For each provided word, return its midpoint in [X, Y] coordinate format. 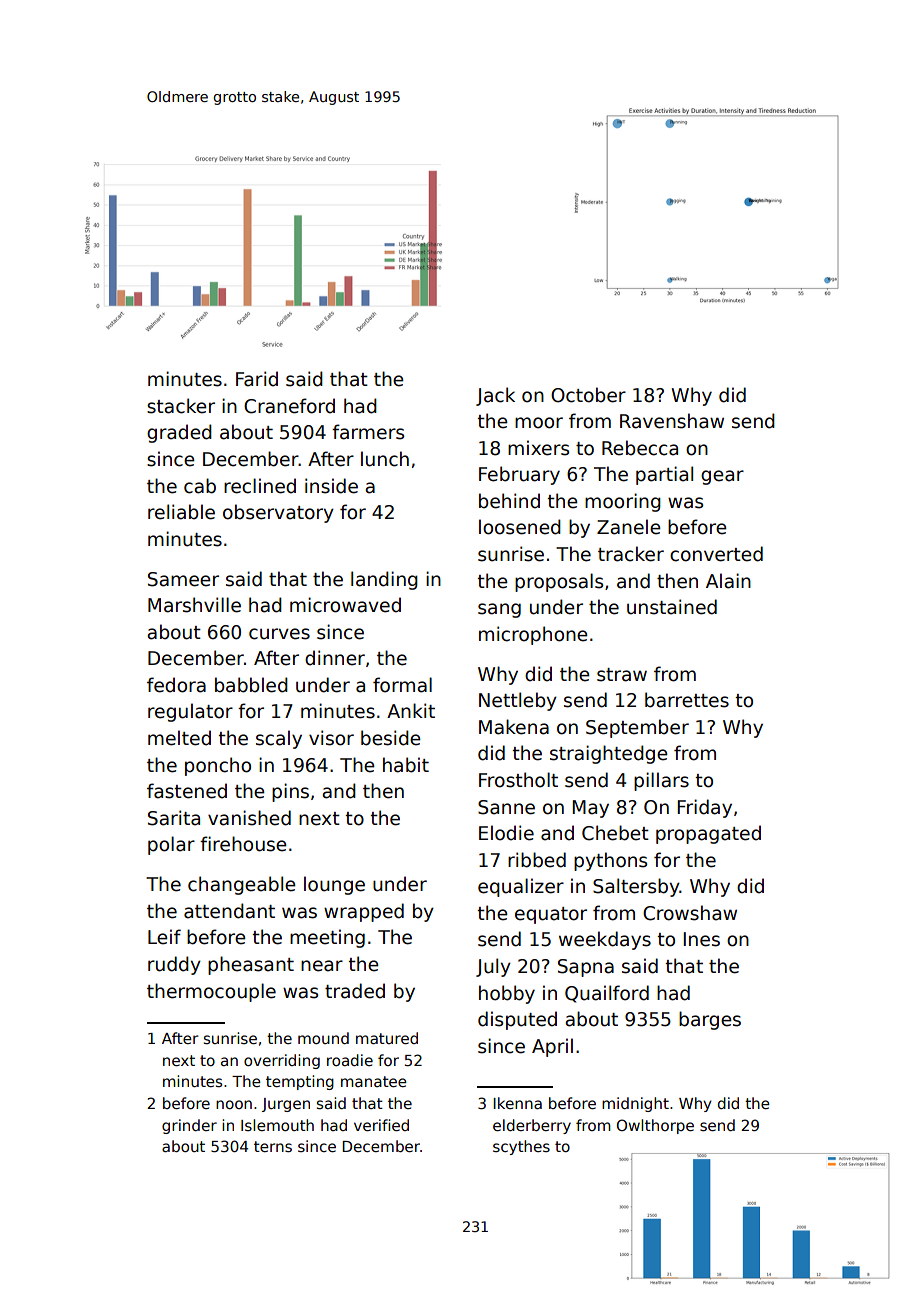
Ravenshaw [672, 421]
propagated [708, 834]
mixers [538, 448]
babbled [251, 685]
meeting [327, 938]
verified [381, 1125]
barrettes [687, 700]
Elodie [506, 833]
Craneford [289, 406]
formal [402, 685]
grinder [189, 1126]
